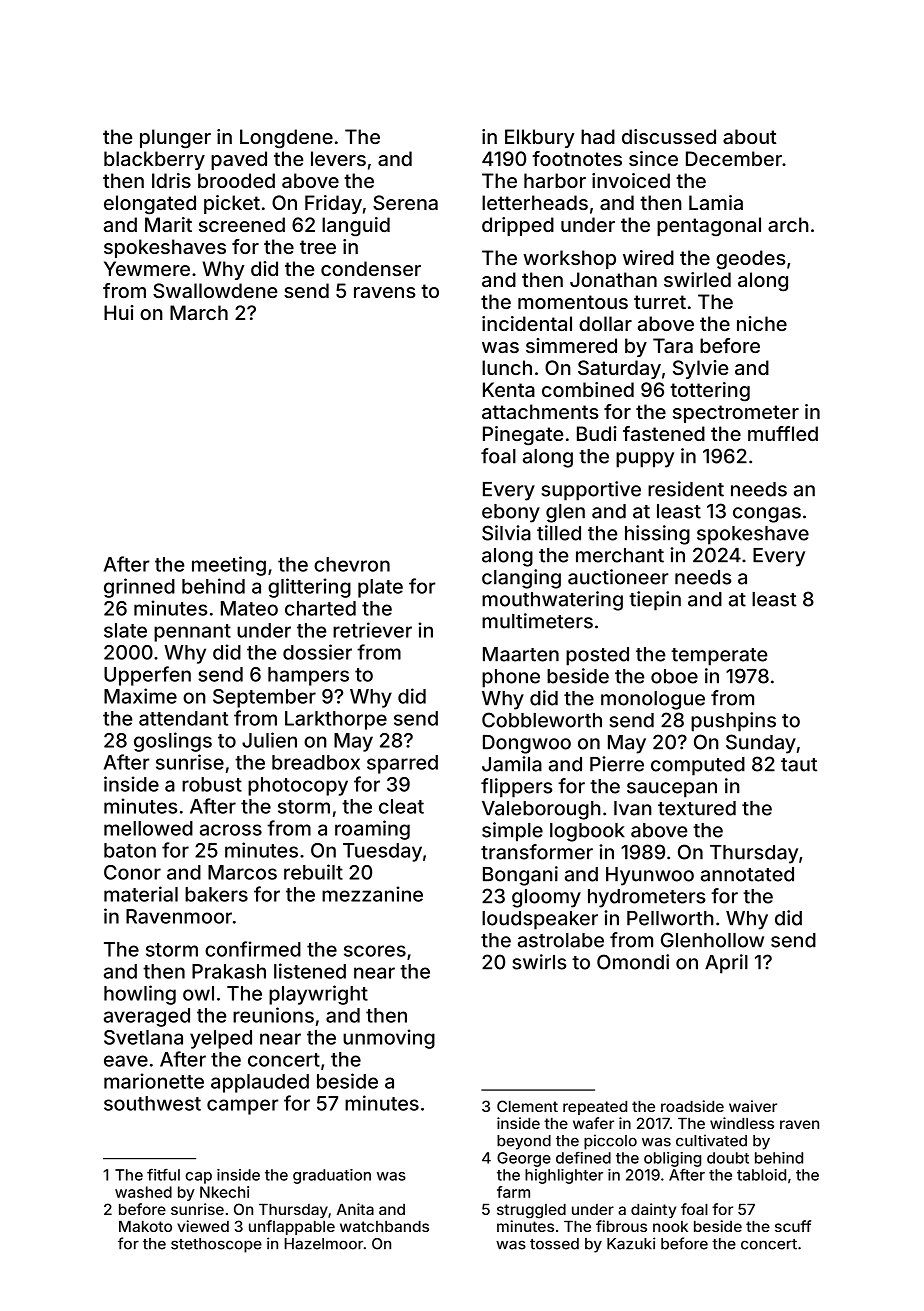  Describe the element at coordinates (793, 1226) in the page. I see `scuff` at that location.
